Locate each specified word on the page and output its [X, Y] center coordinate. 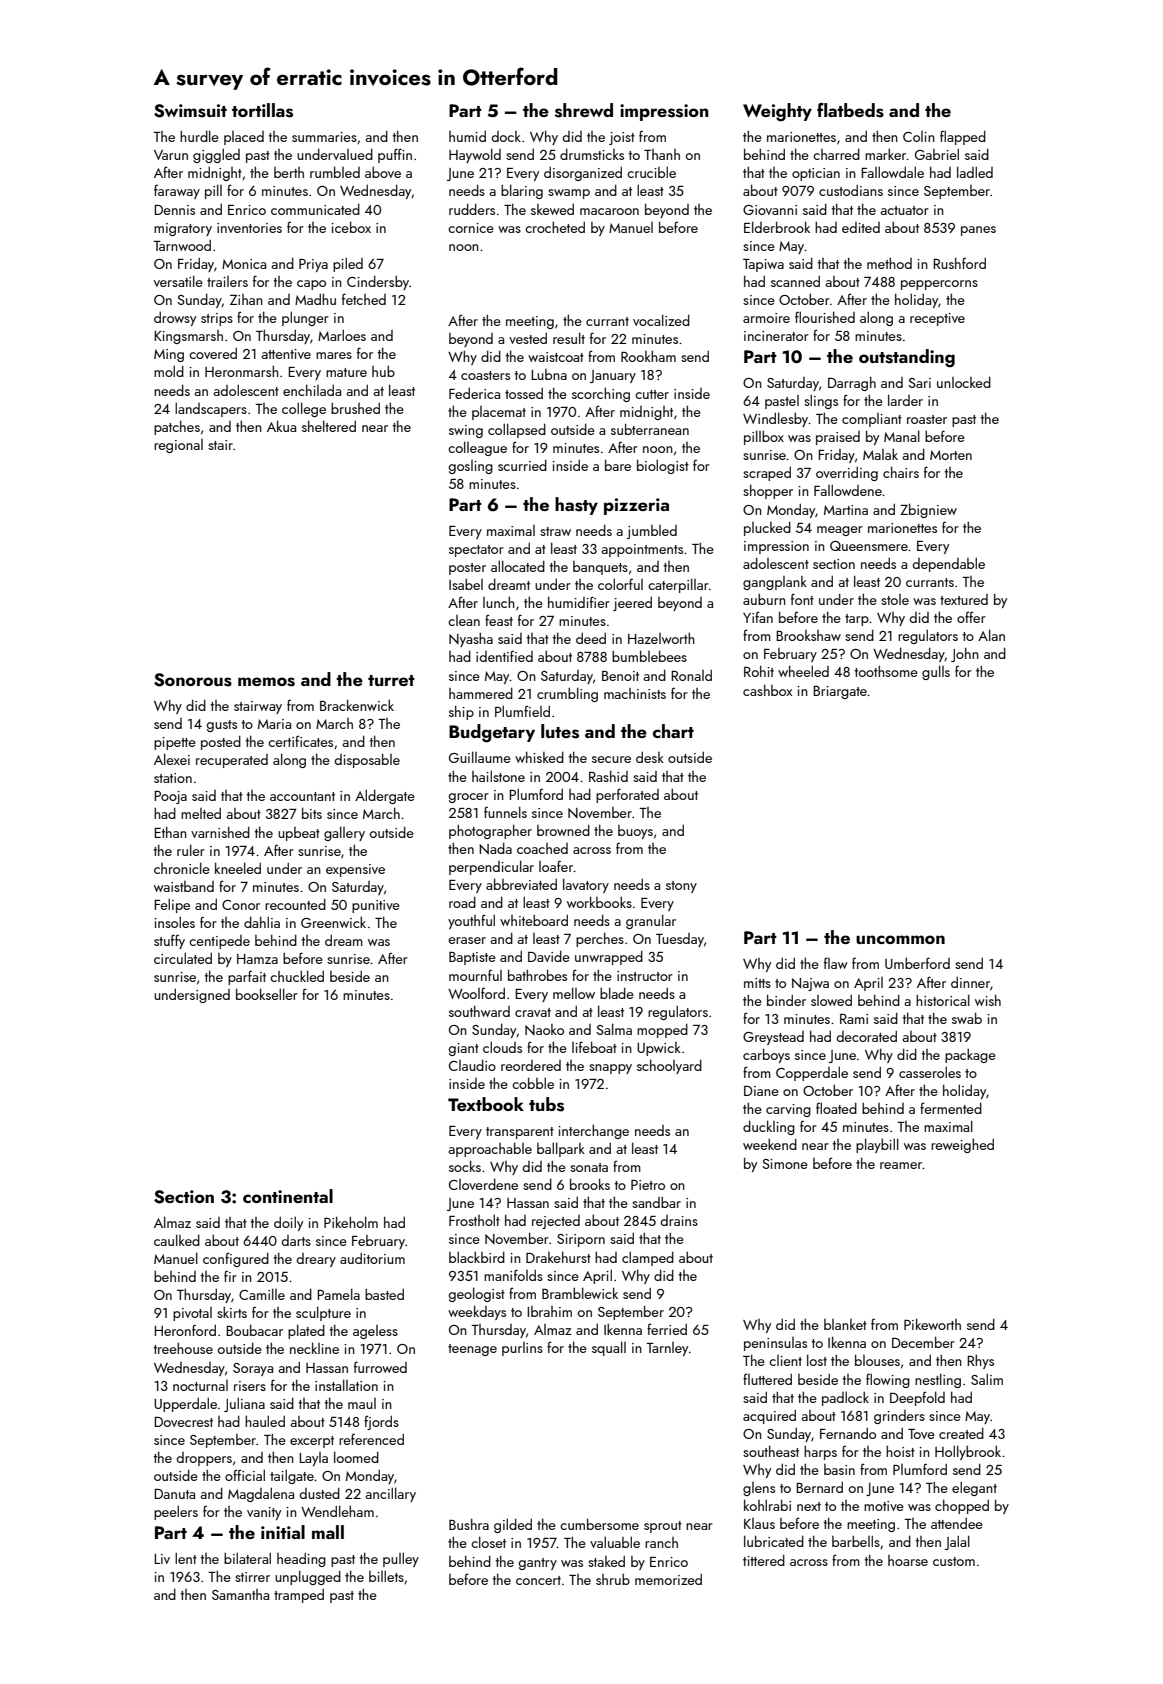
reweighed [962, 1145]
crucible [651, 172]
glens [759, 1489]
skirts [232, 1312]
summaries [324, 137]
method [889, 263]
